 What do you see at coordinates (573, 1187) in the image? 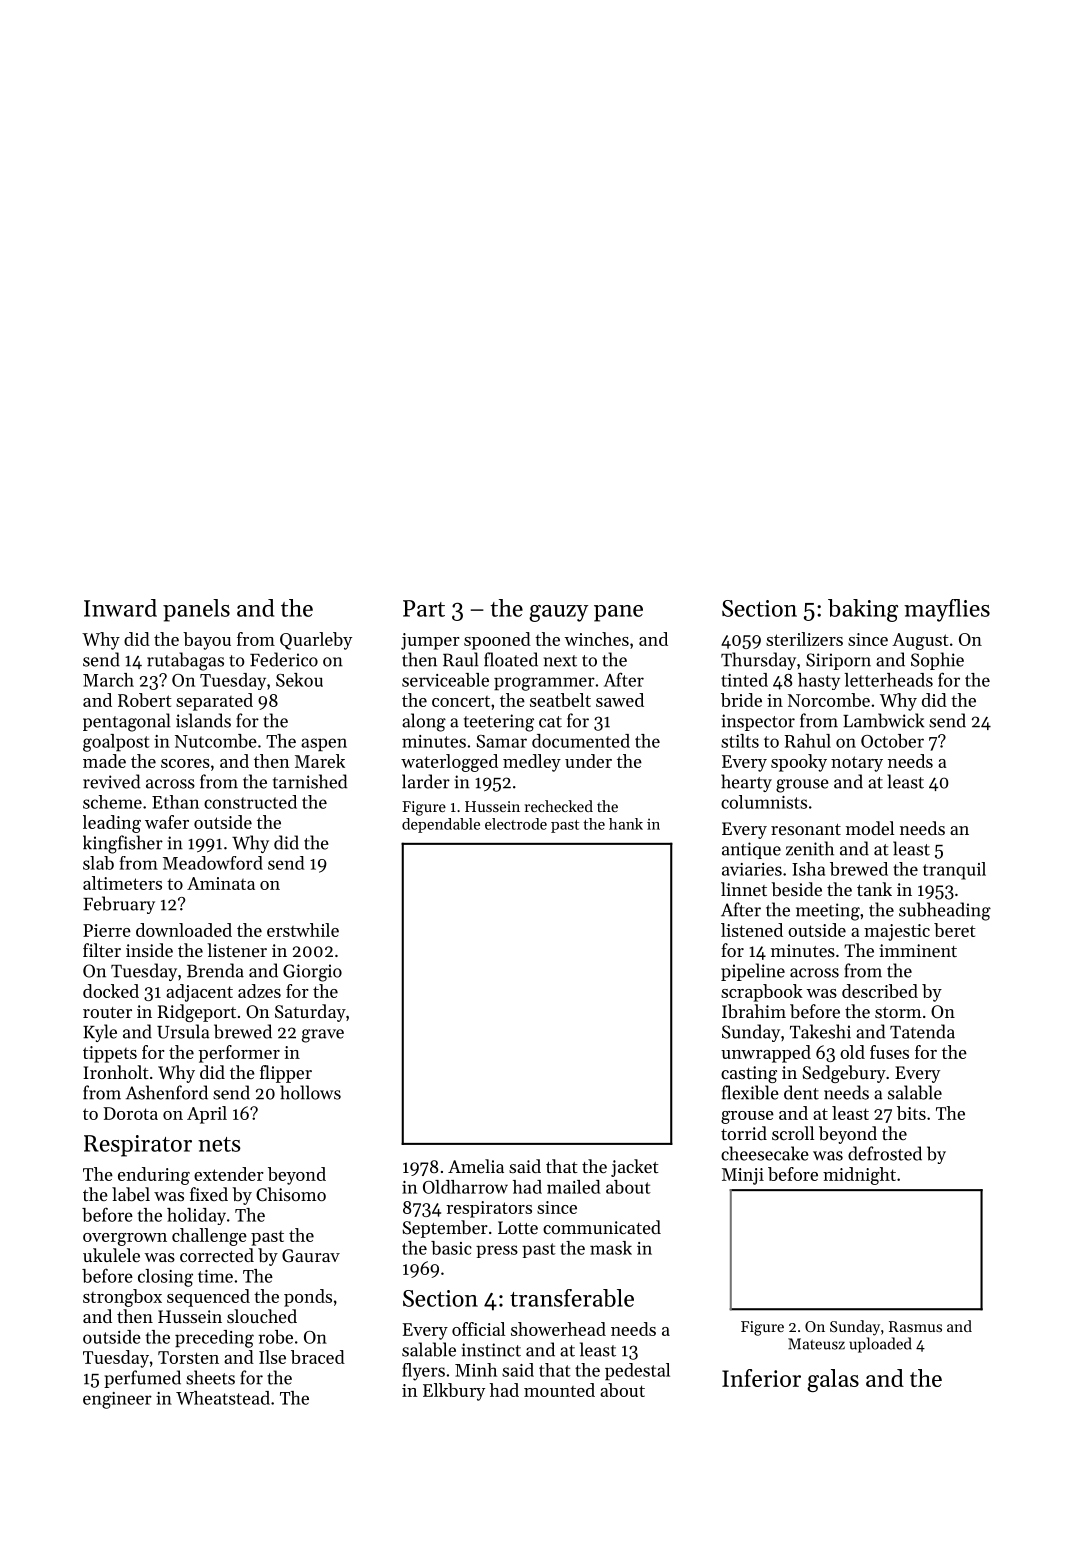
I see `mailed` at bounding box center [573, 1187].
